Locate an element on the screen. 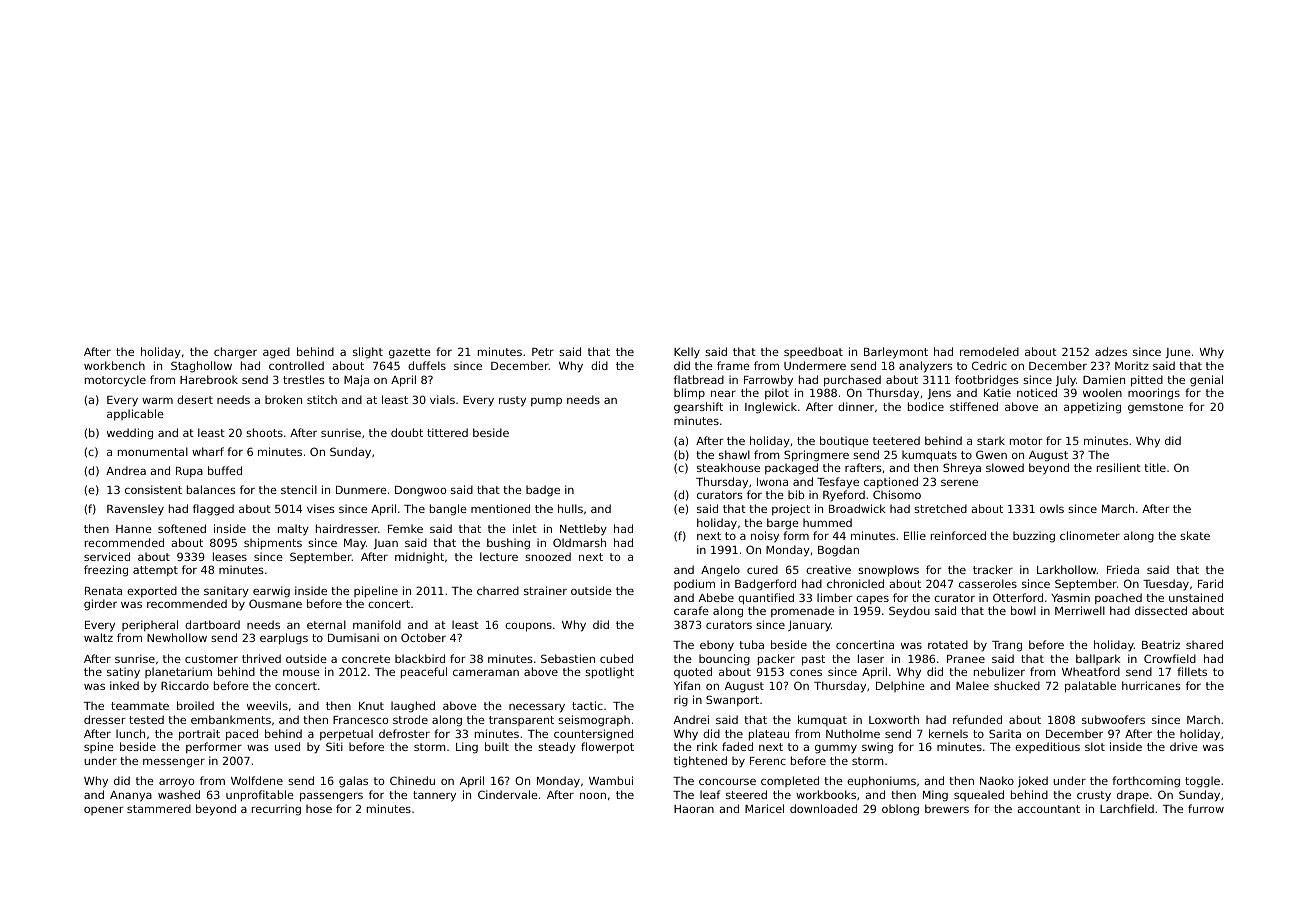 The image size is (1308, 924). Haoran is located at coordinates (694, 809).
